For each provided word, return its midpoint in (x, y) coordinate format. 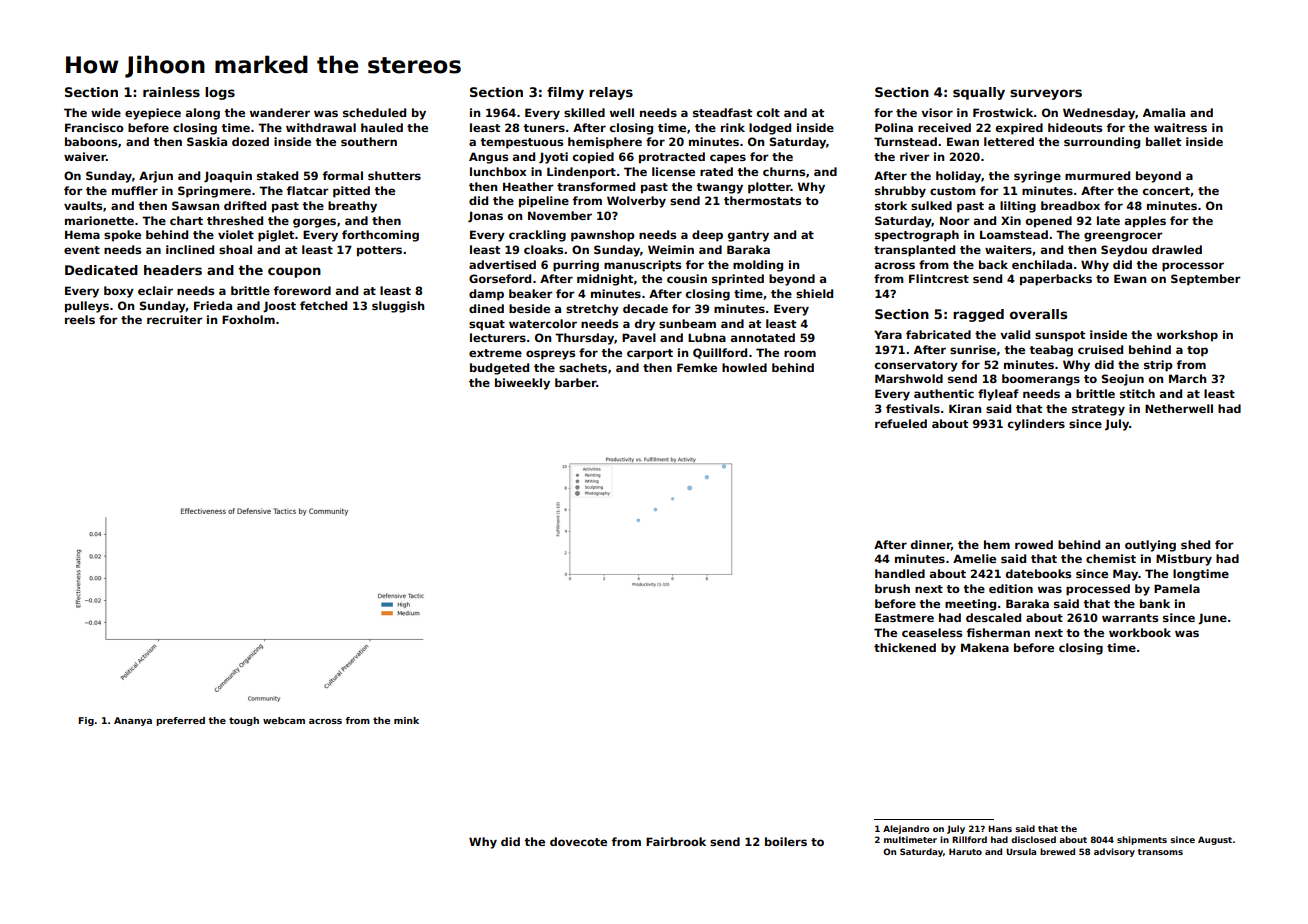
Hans (1000, 828)
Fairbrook (676, 841)
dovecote (578, 841)
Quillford (720, 353)
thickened (905, 647)
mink (406, 720)
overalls (1038, 314)
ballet (1163, 141)
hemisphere (605, 143)
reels (80, 319)
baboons (91, 141)
